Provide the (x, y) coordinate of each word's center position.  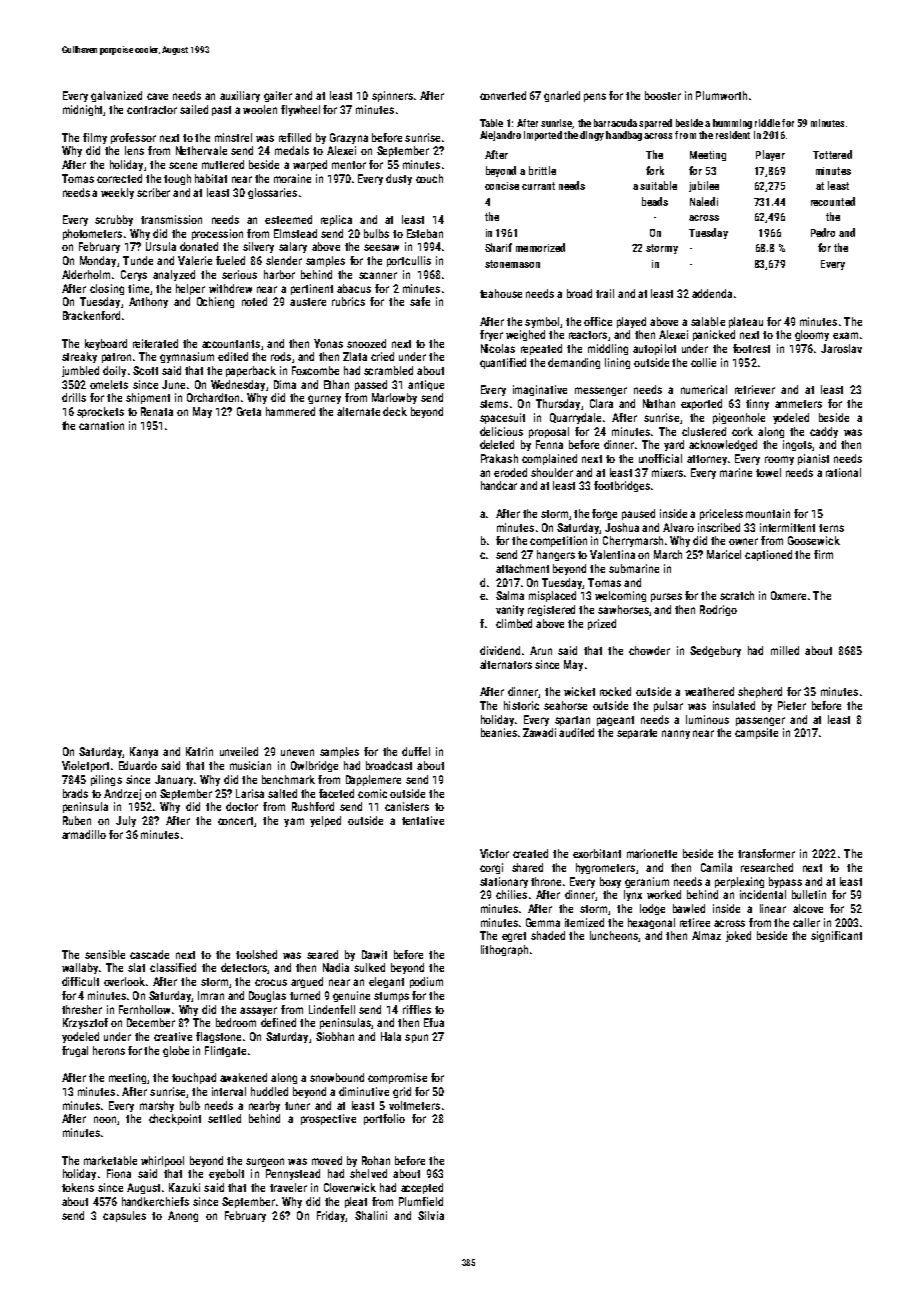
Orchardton (213, 397)
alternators (506, 664)
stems (494, 404)
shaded (548, 935)
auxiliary (240, 96)
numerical (704, 389)
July (126, 821)
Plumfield (421, 1201)
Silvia (431, 1215)
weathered (709, 691)
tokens (78, 1187)
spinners (392, 96)
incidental (763, 894)
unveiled (239, 751)
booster (663, 95)
